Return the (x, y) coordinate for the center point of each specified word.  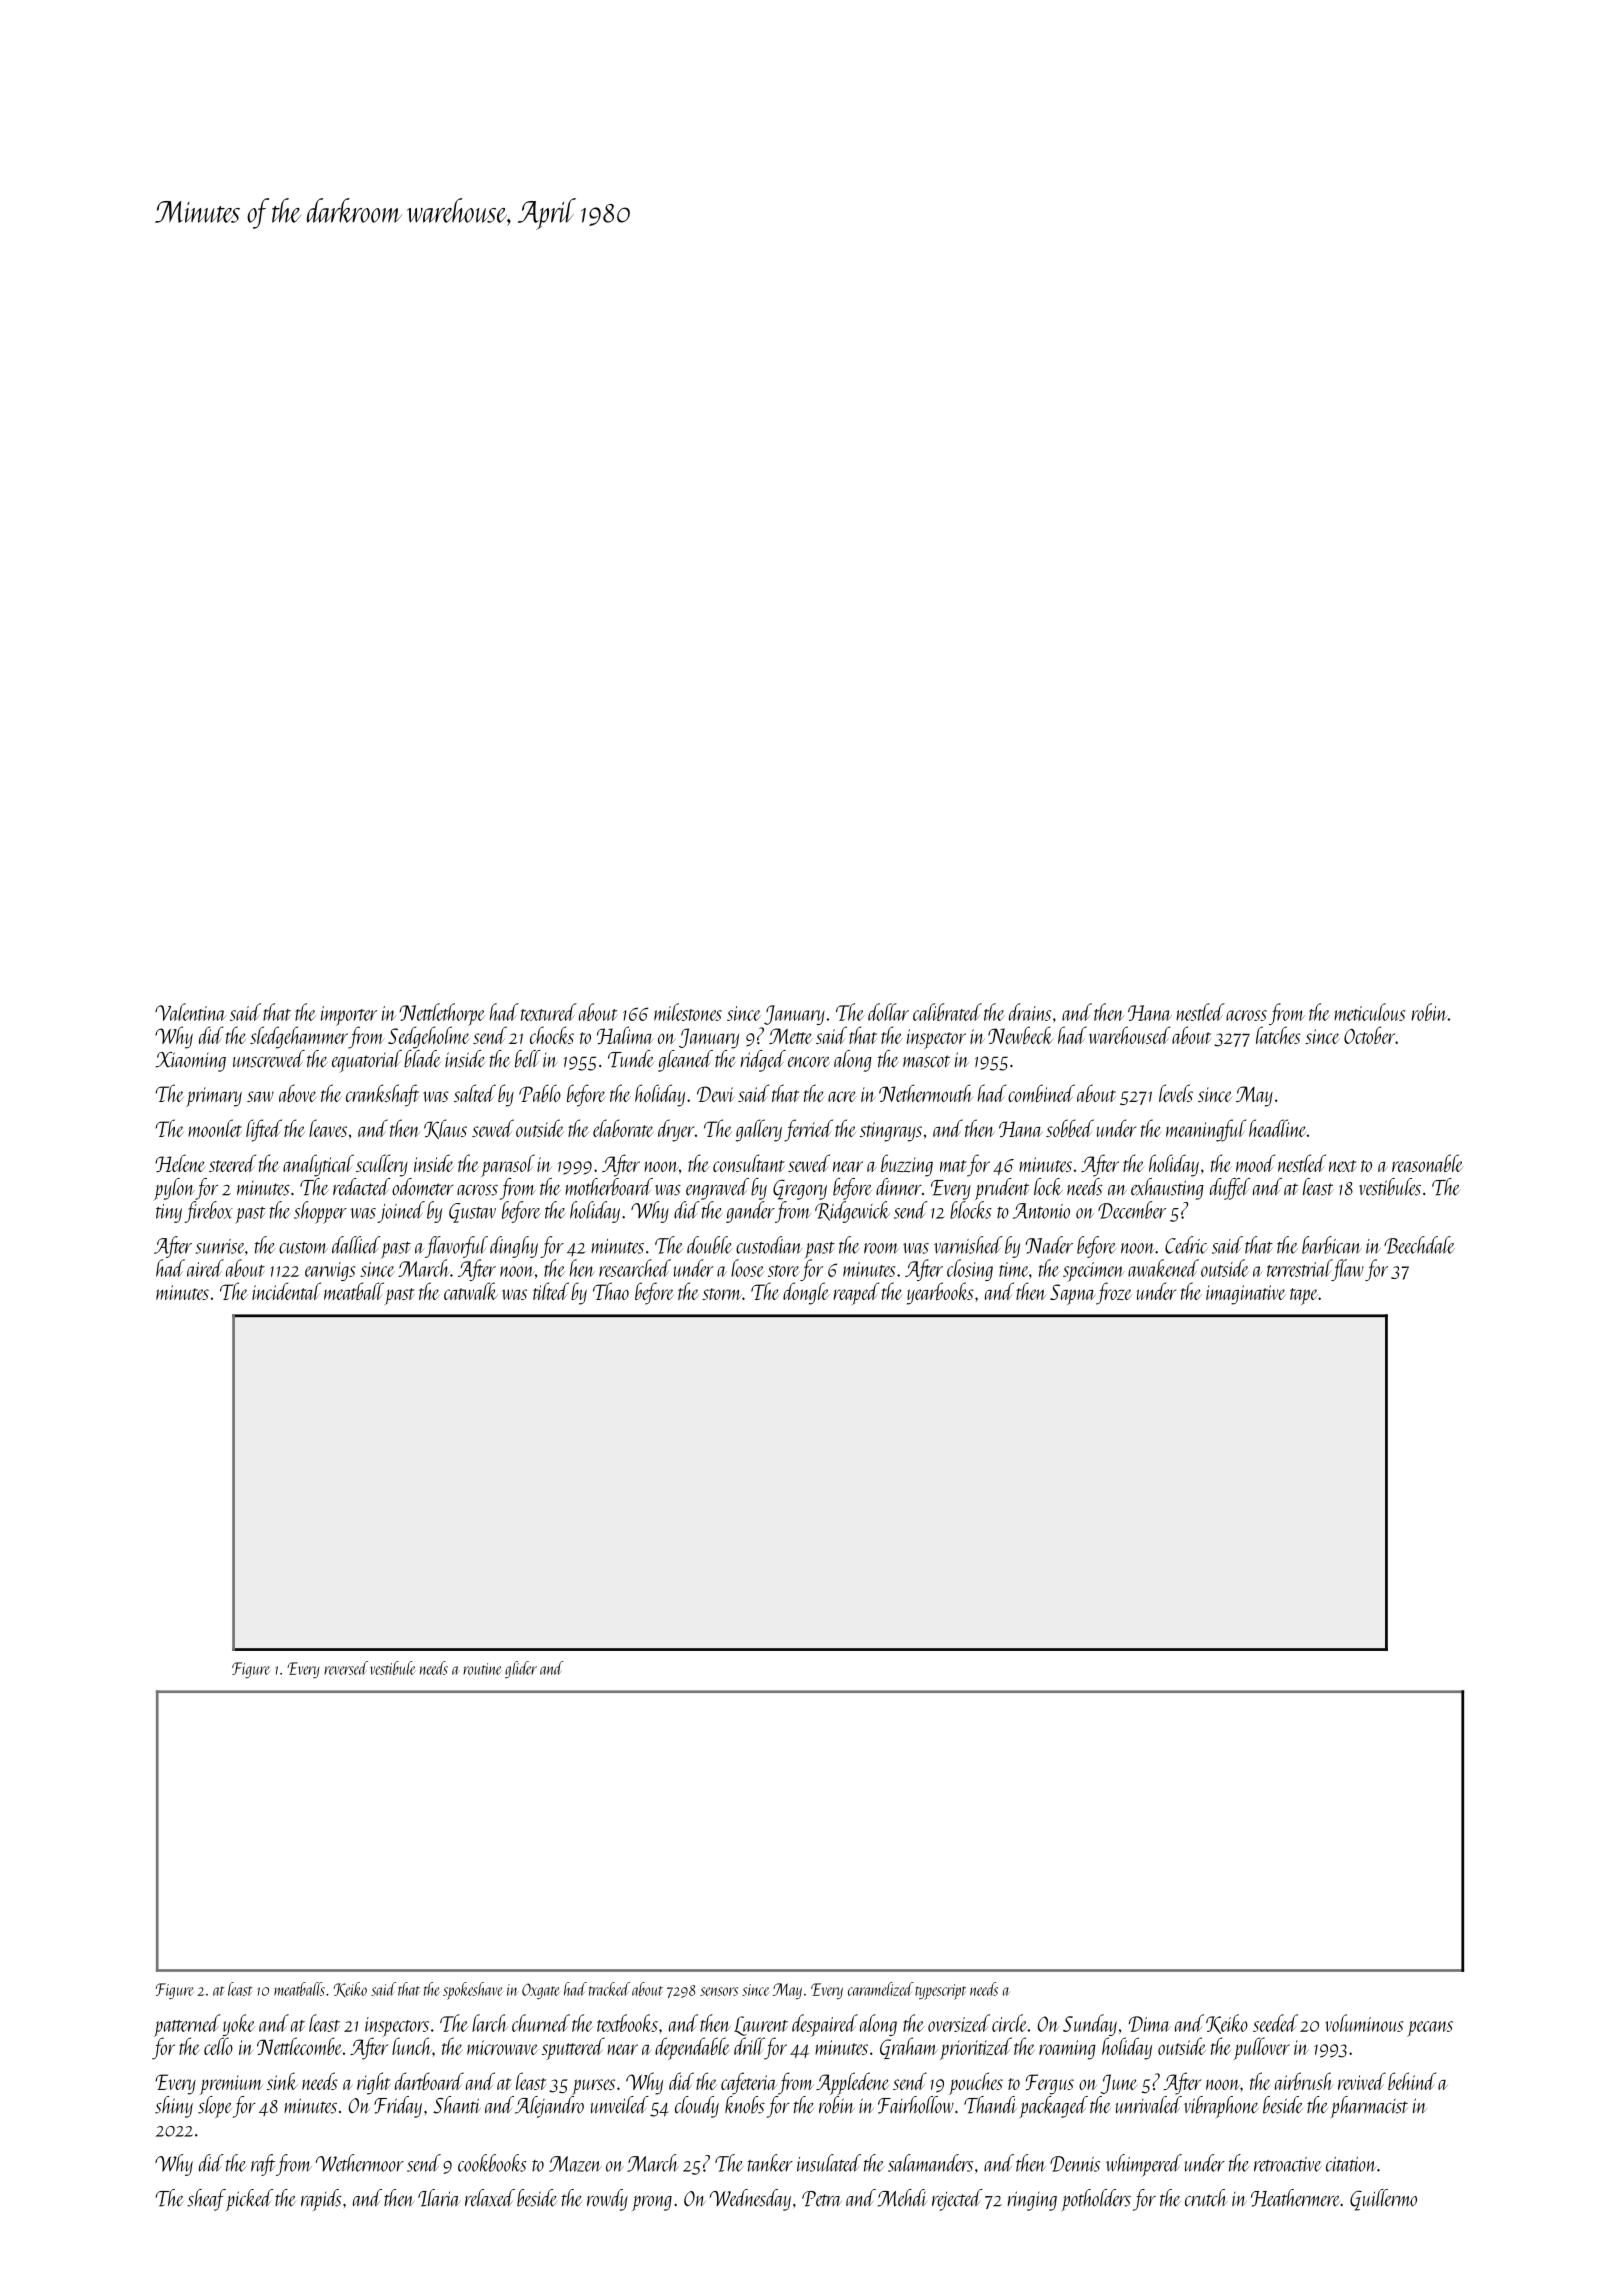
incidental (286, 1291)
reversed (346, 1668)
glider (521, 1669)
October (1369, 1035)
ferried (808, 1130)
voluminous (1364, 2023)
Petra (822, 2199)
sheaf (206, 2200)
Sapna (1072, 1294)
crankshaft (382, 1095)
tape (1304, 1296)
